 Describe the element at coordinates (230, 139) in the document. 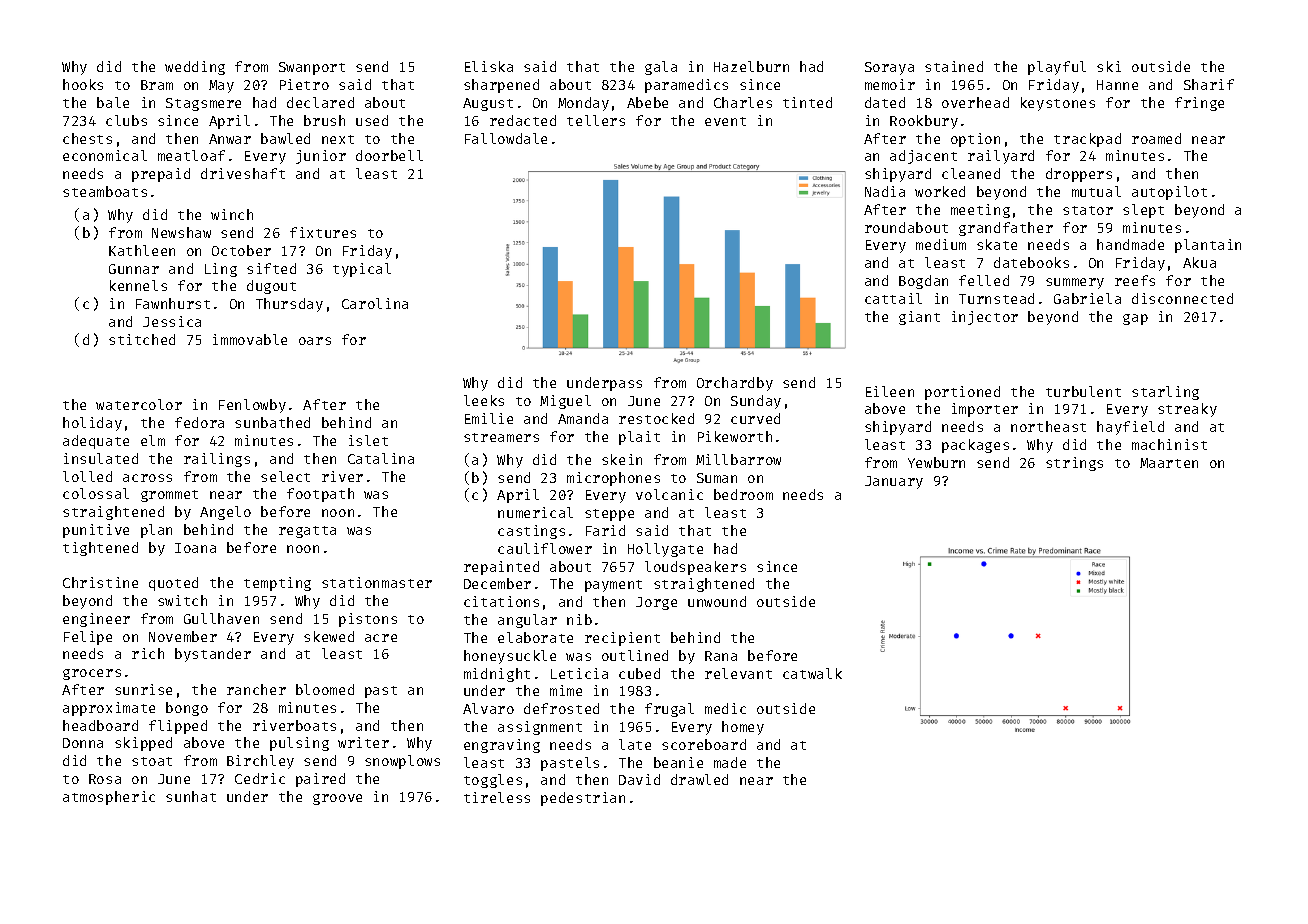

I see `Anwar` at that location.
